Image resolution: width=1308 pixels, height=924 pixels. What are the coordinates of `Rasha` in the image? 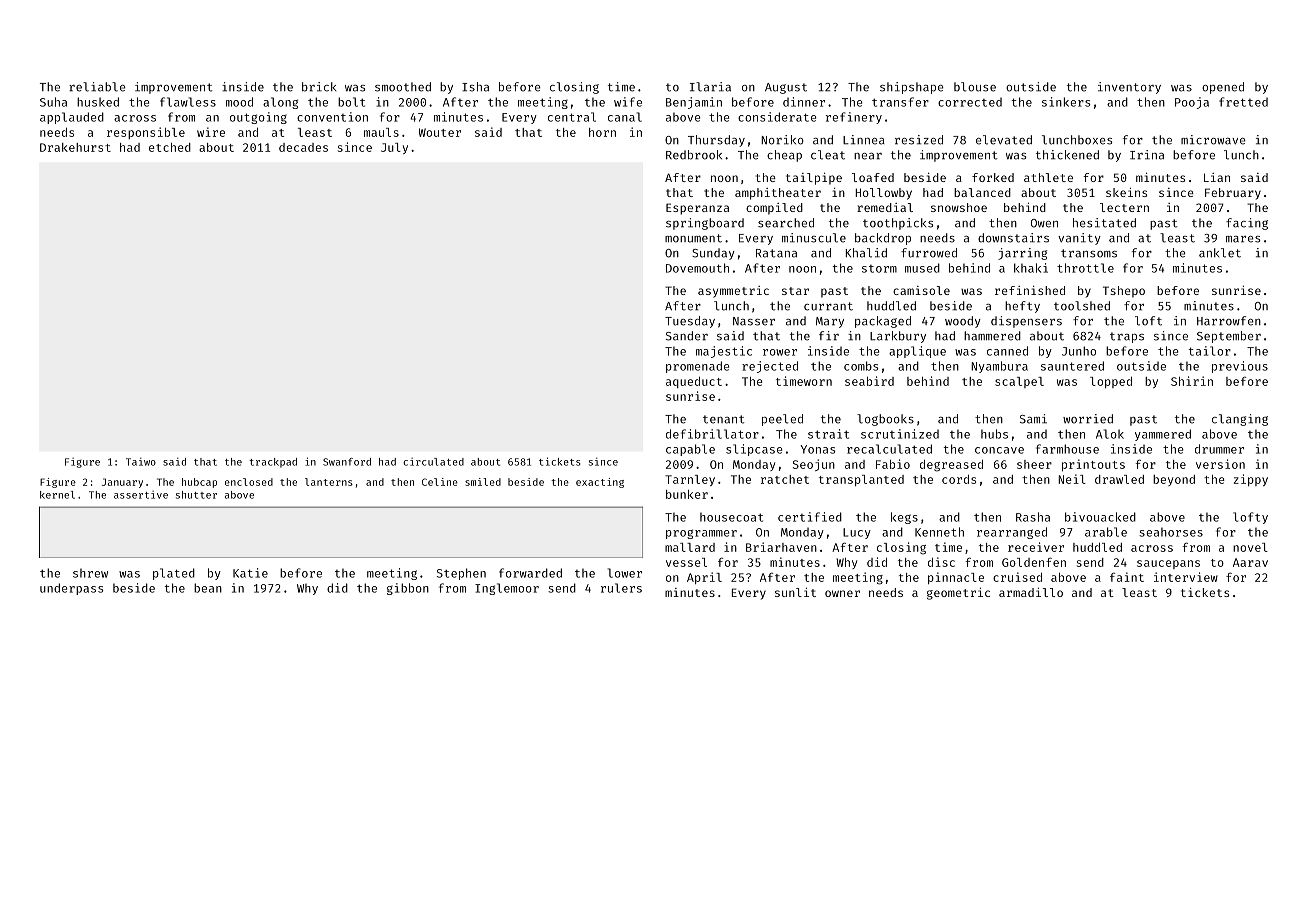 It's located at (1033, 517).
